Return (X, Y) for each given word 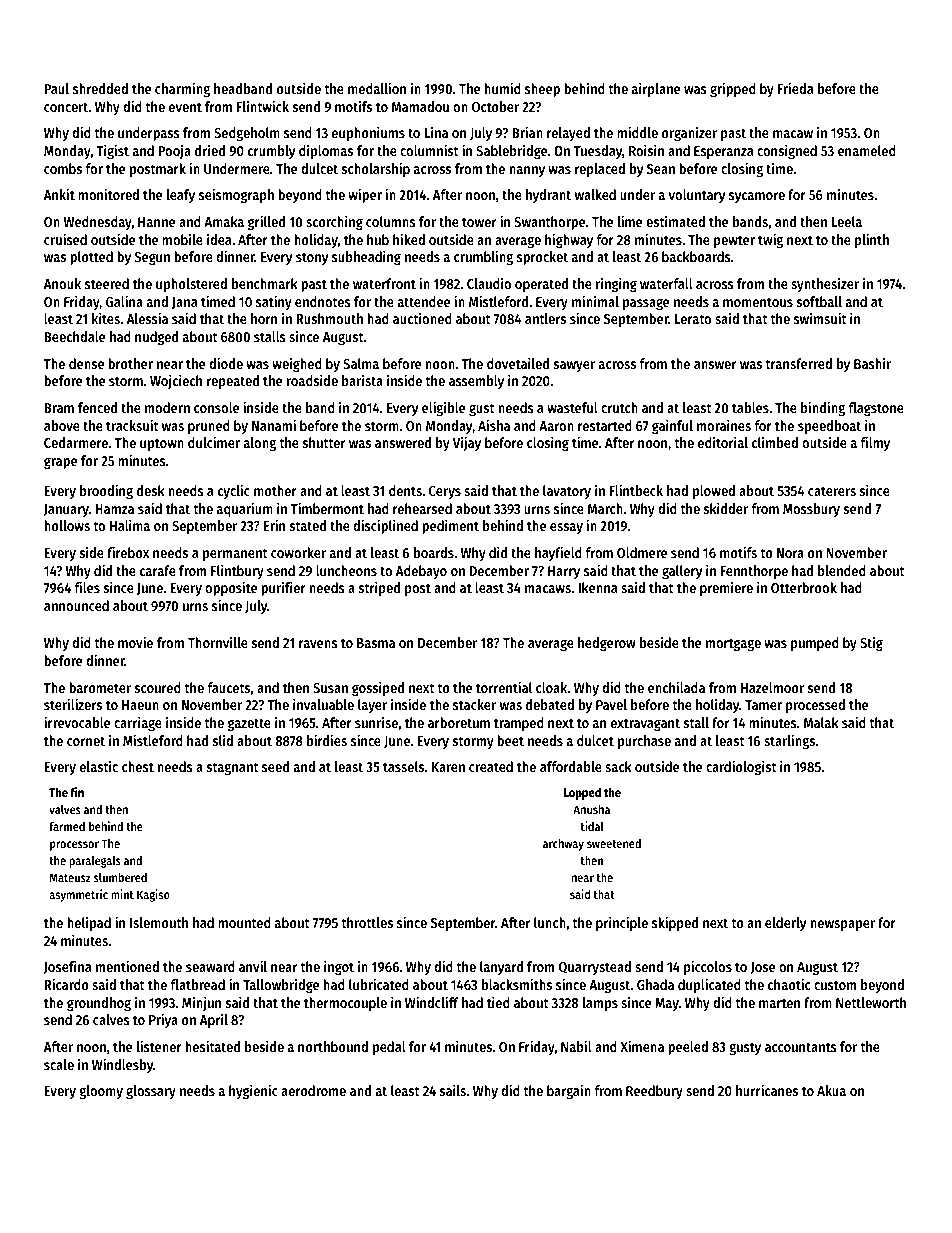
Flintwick (263, 106)
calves (111, 1019)
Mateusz (70, 877)
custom (835, 985)
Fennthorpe (754, 572)
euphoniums (368, 133)
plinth (872, 240)
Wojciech (176, 381)
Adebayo (421, 572)
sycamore (757, 197)
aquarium (245, 509)
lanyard (501, 968)
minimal (595, 301)
